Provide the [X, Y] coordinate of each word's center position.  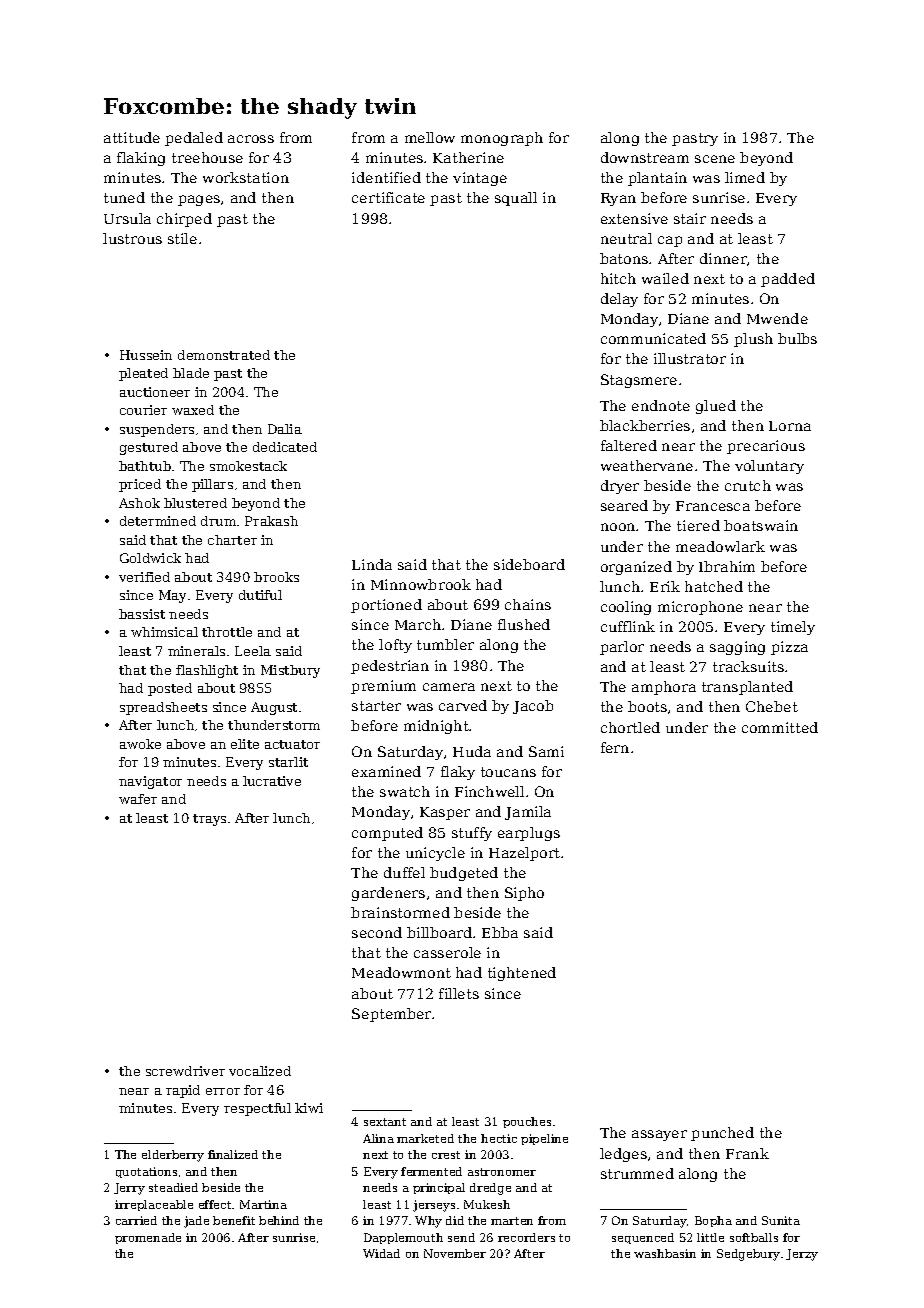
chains [528, 604]
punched [722, 1134]
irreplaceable [154, 1205]
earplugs [529, 834]
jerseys [434, 1206]
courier [143, 410]
